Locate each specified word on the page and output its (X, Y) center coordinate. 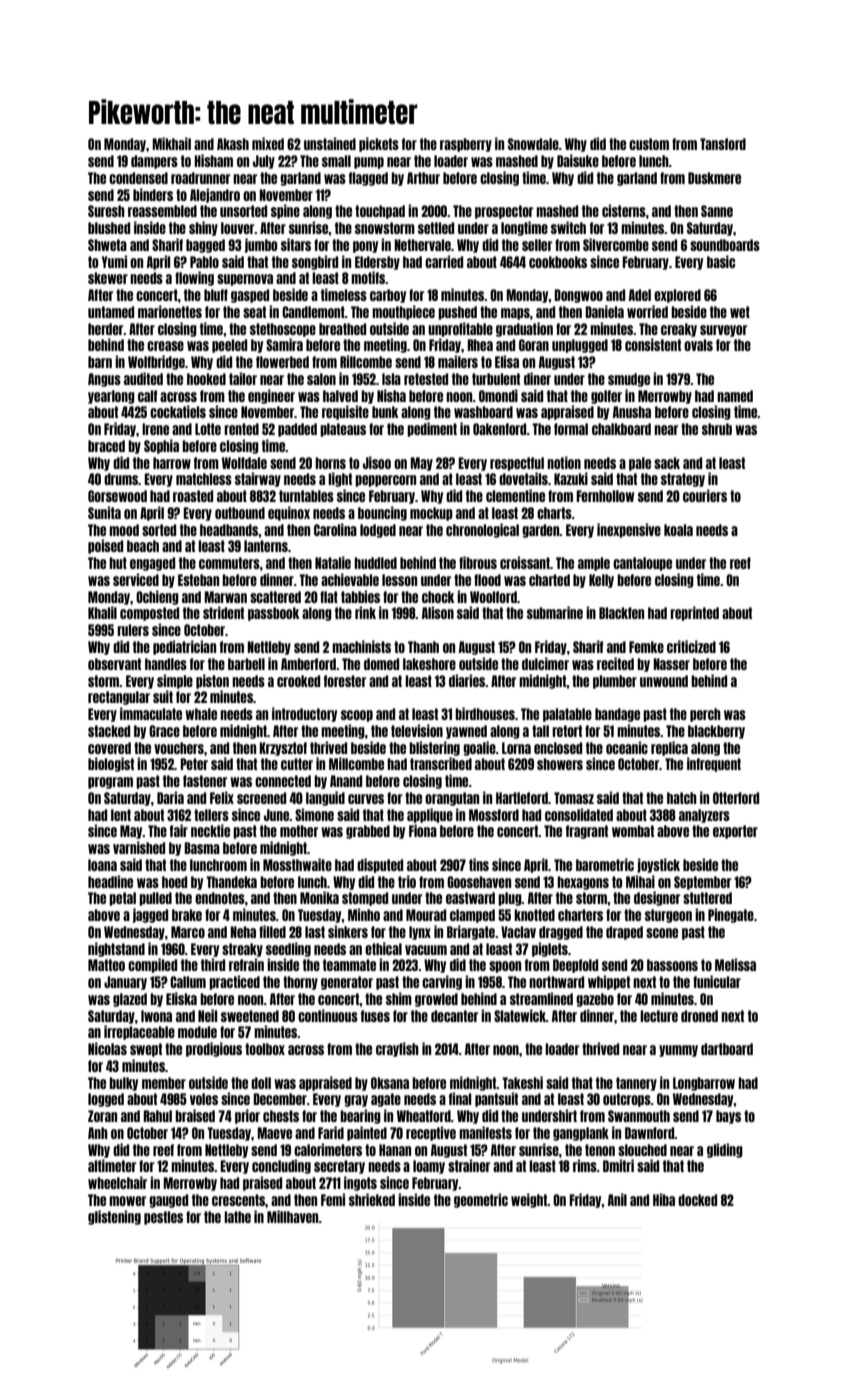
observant (114, 664)
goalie (479, 748)
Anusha (632, 412)
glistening (114, 1217)
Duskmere (714, 178)
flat (329, 597)
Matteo (106, 965)
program (110, 783)
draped (624, 933)
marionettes (170, 311)
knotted (534, 915)
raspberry (466, 145)
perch (705, 715)
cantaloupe (642, 564)
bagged (205, 246)
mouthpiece (403, 312)
